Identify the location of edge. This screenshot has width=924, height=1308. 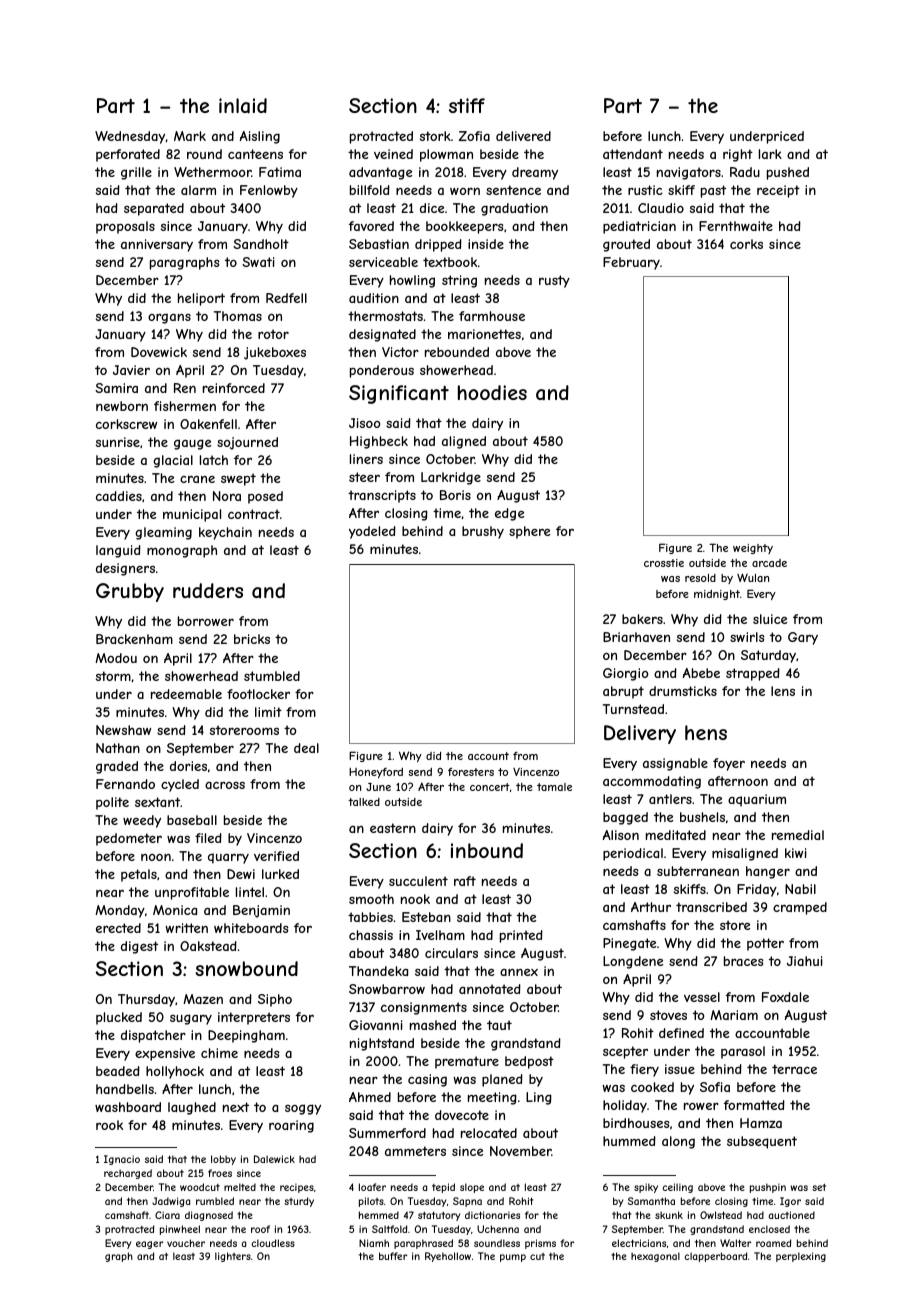
(509, 514).
